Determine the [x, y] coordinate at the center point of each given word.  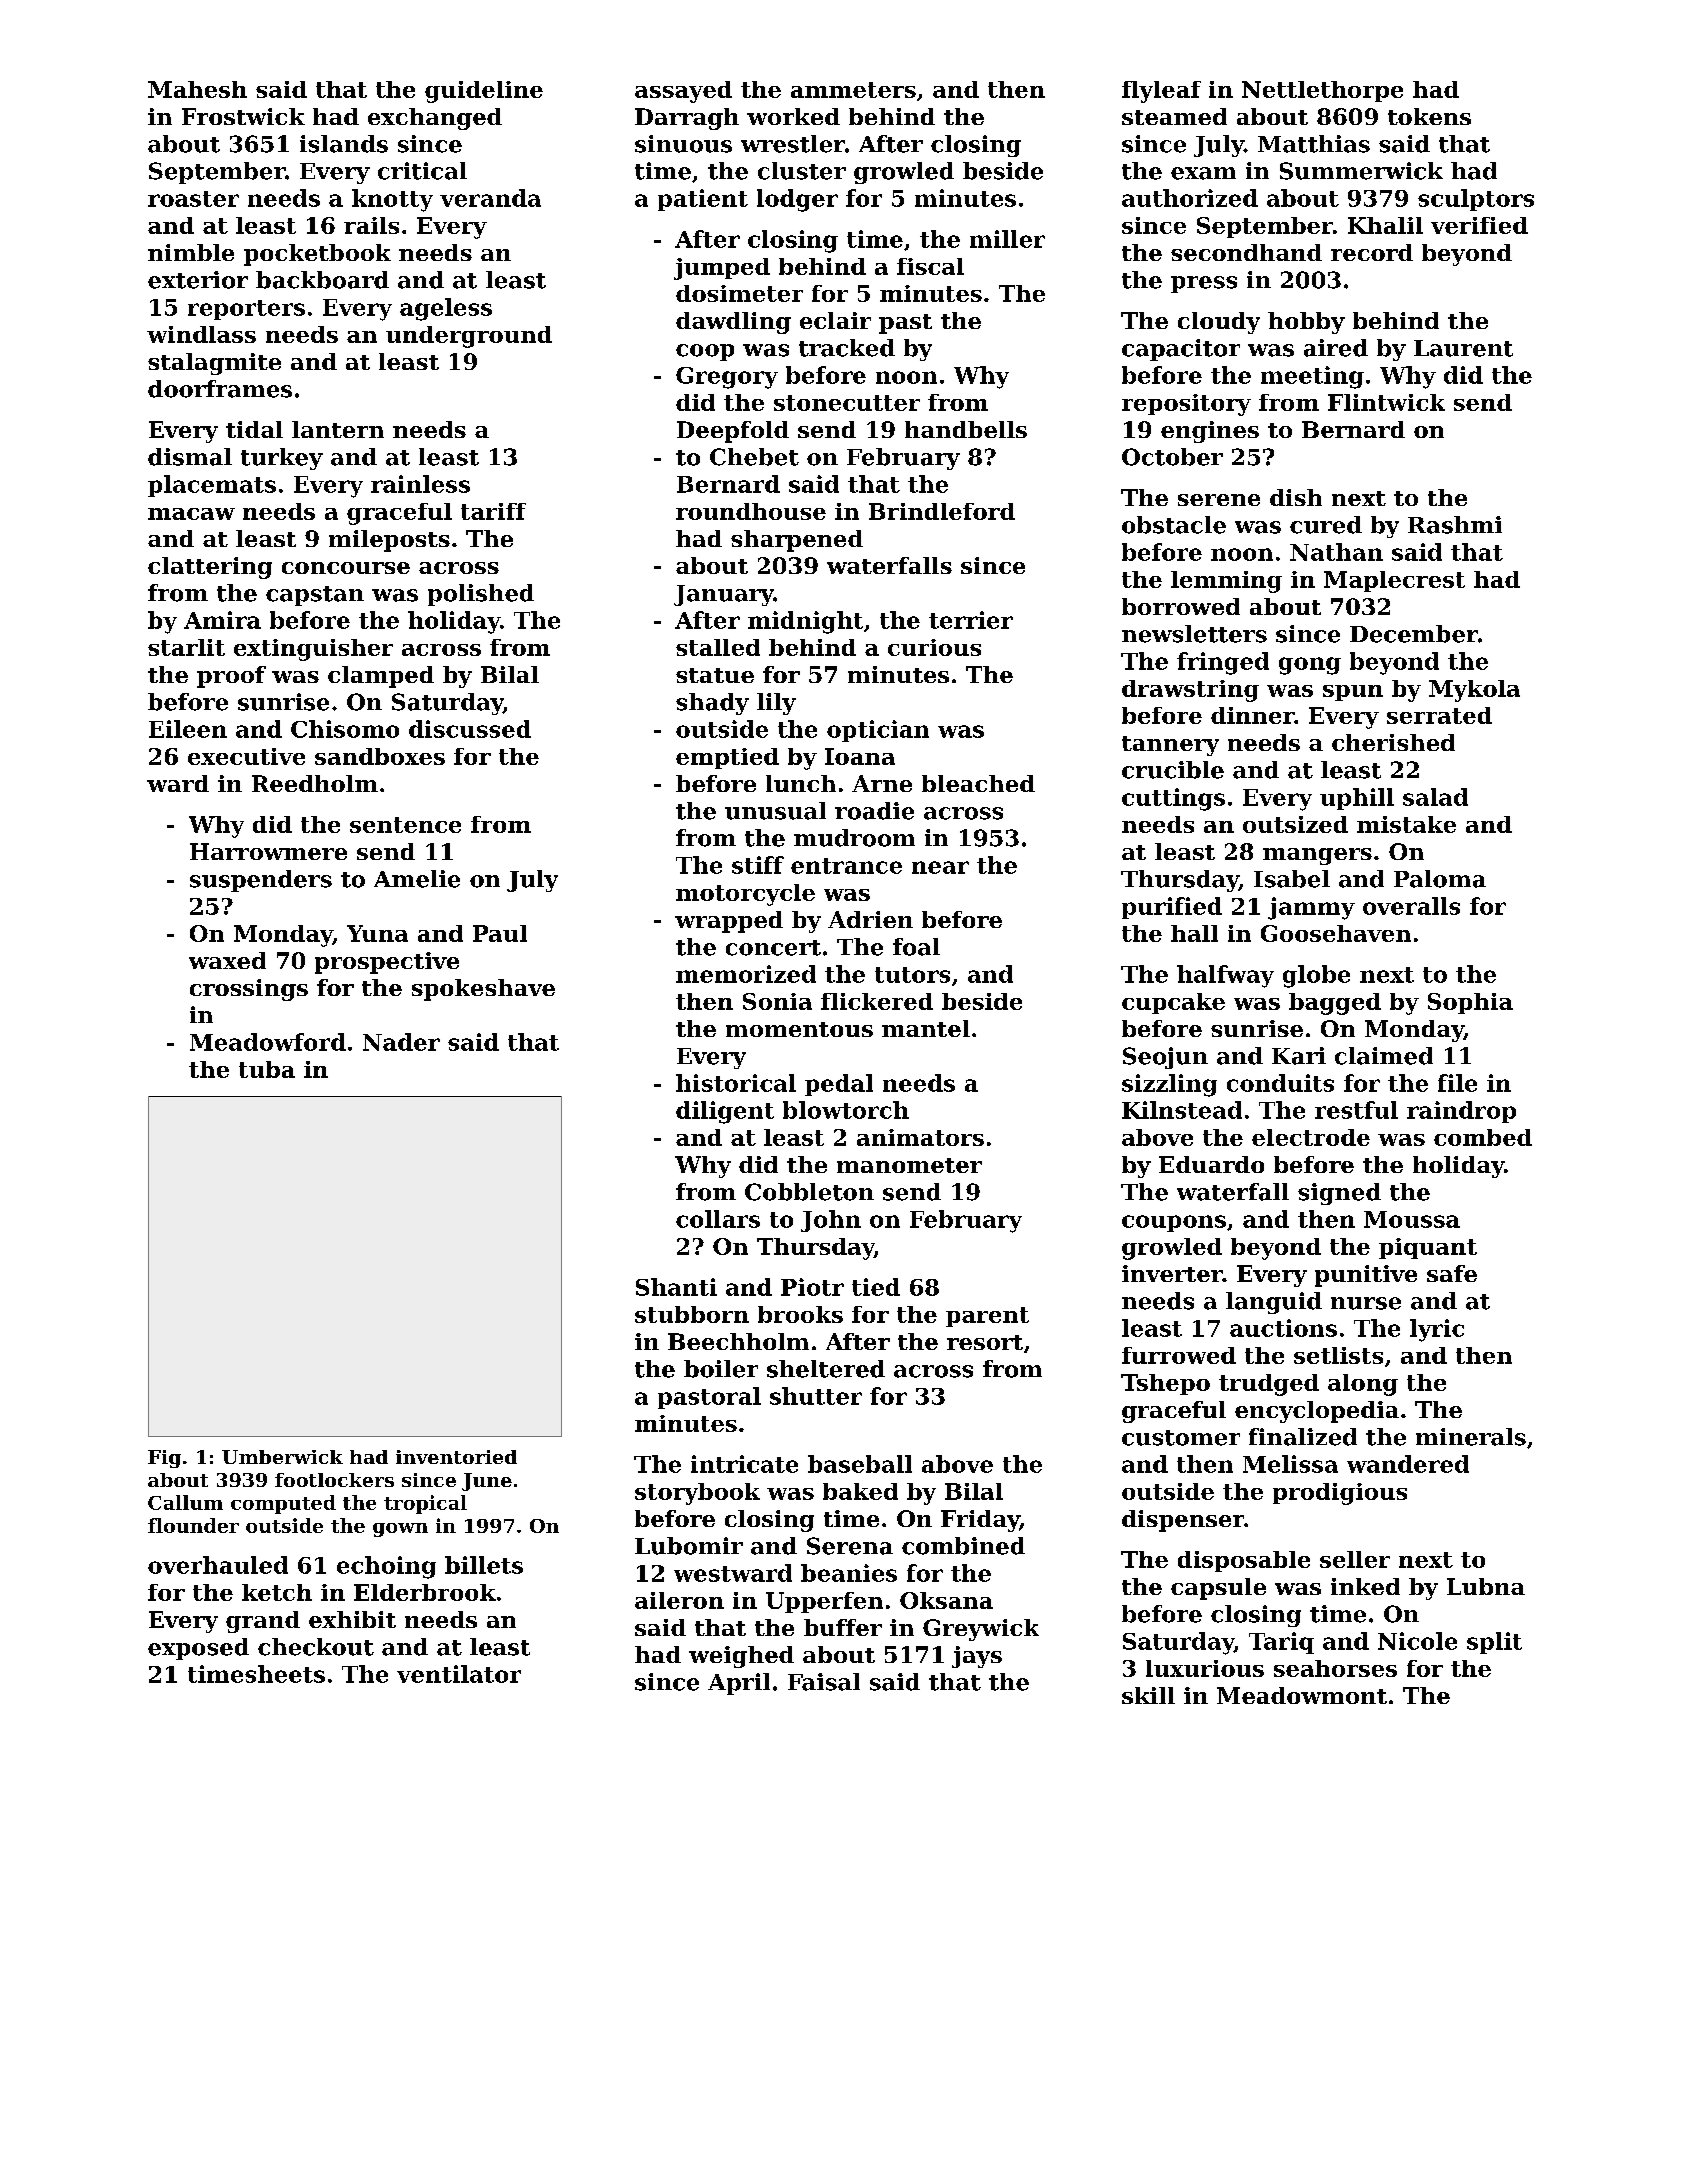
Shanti [676, 1287]
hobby [1306, 323]
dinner [1252, 715]
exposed [198, 1649]
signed [1339, 1194]
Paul [500, 933]
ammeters [853, 90]
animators [920, 1137]
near [940, 867]
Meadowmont [1302, 1695]
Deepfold [733, 432]
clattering [210, 568]
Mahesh [197, 89]
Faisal [824, 1682]
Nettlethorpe [1322, 91]
